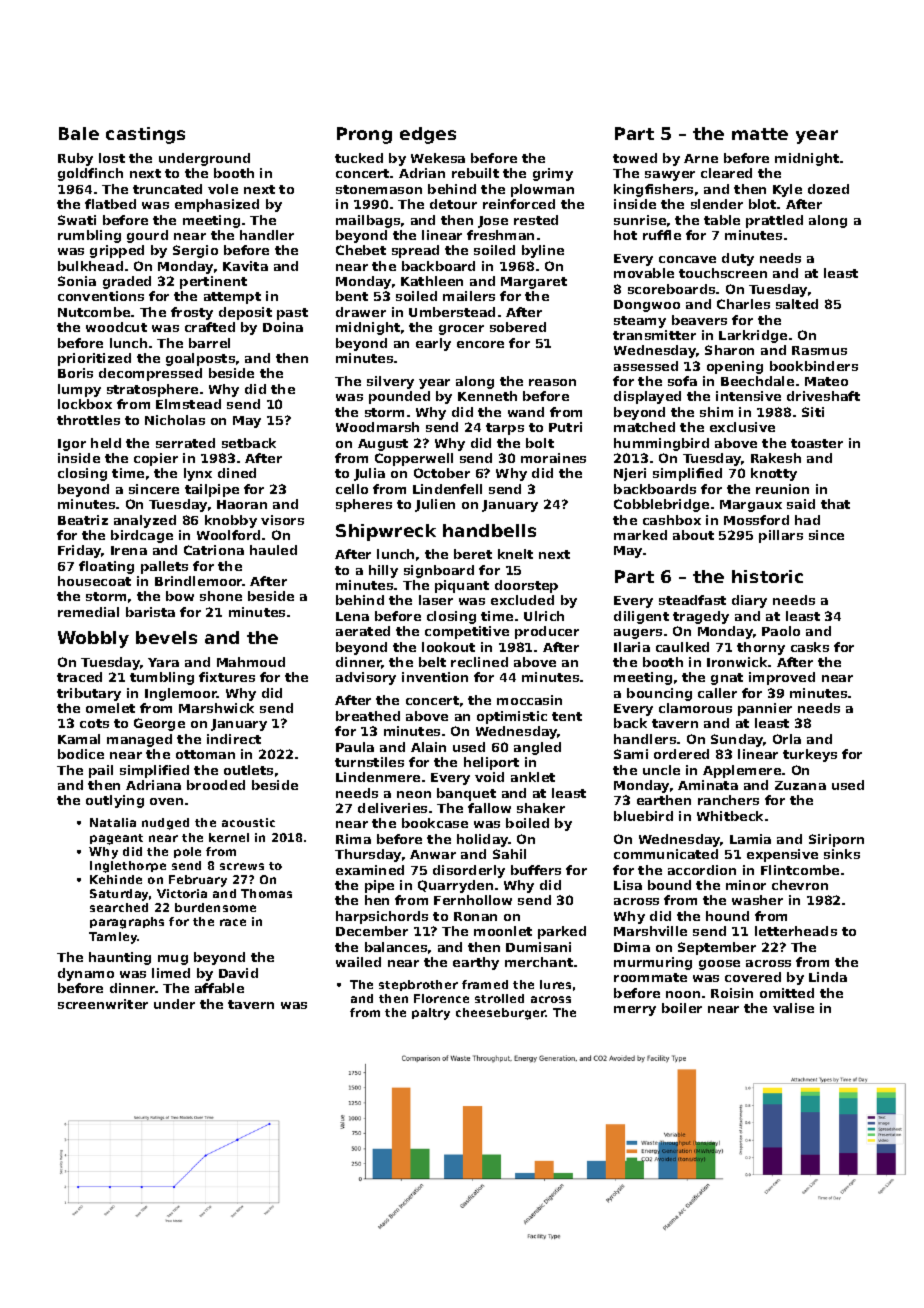 The image size is (924, 1308). What do you see at coordinates (760, 134) in the image?
I see `matte` at bounding box center [760, 134].
